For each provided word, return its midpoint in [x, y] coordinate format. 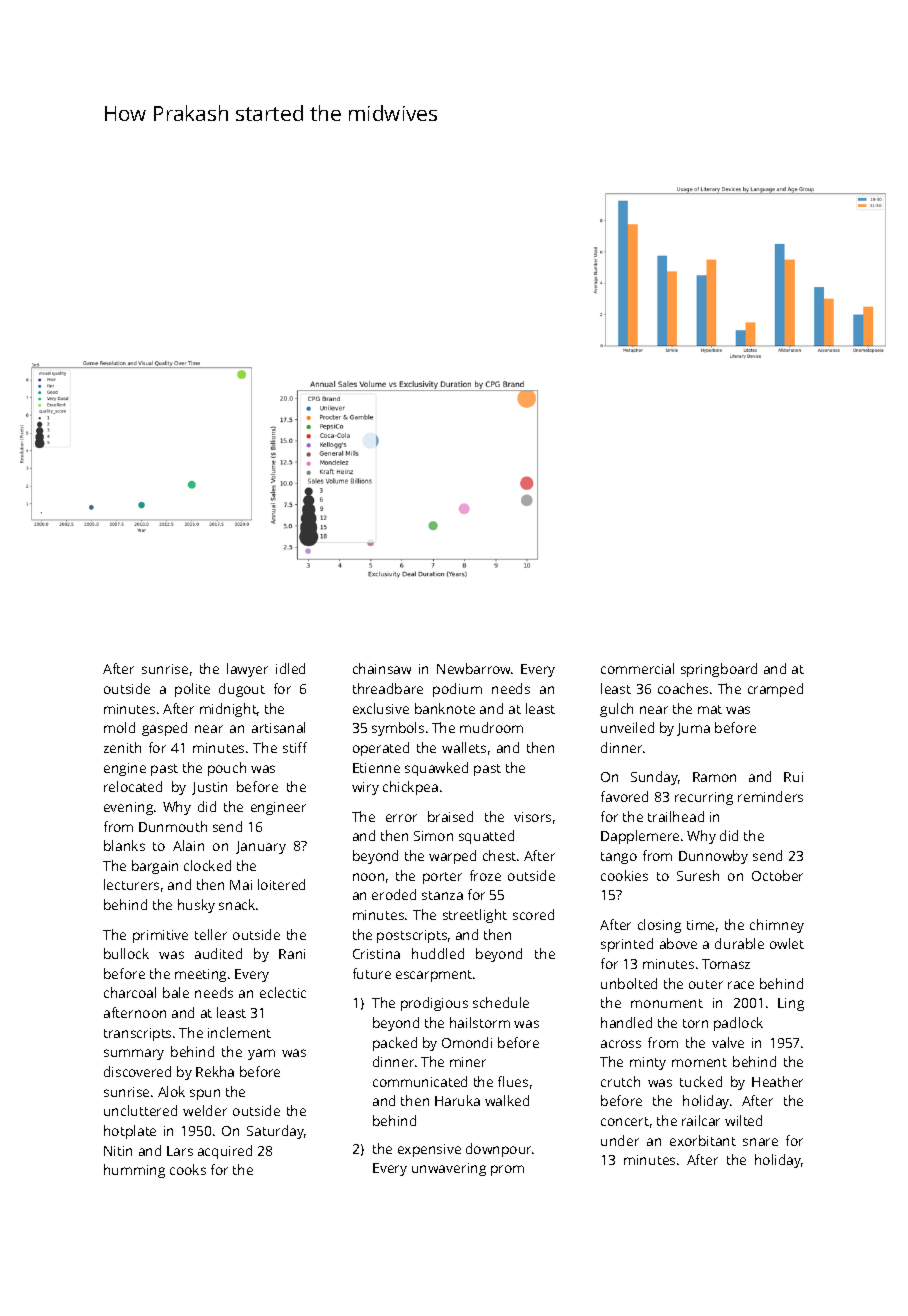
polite [192, 690]
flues [513, 1081]
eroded [394, 894]
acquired [225, 1152]
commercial [637, 668]
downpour [498, 1150]
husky [196, 906]
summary [134, 1054]
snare [760, 1142]
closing [659, 926]
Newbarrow [474, 668]
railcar [701, 1120]
